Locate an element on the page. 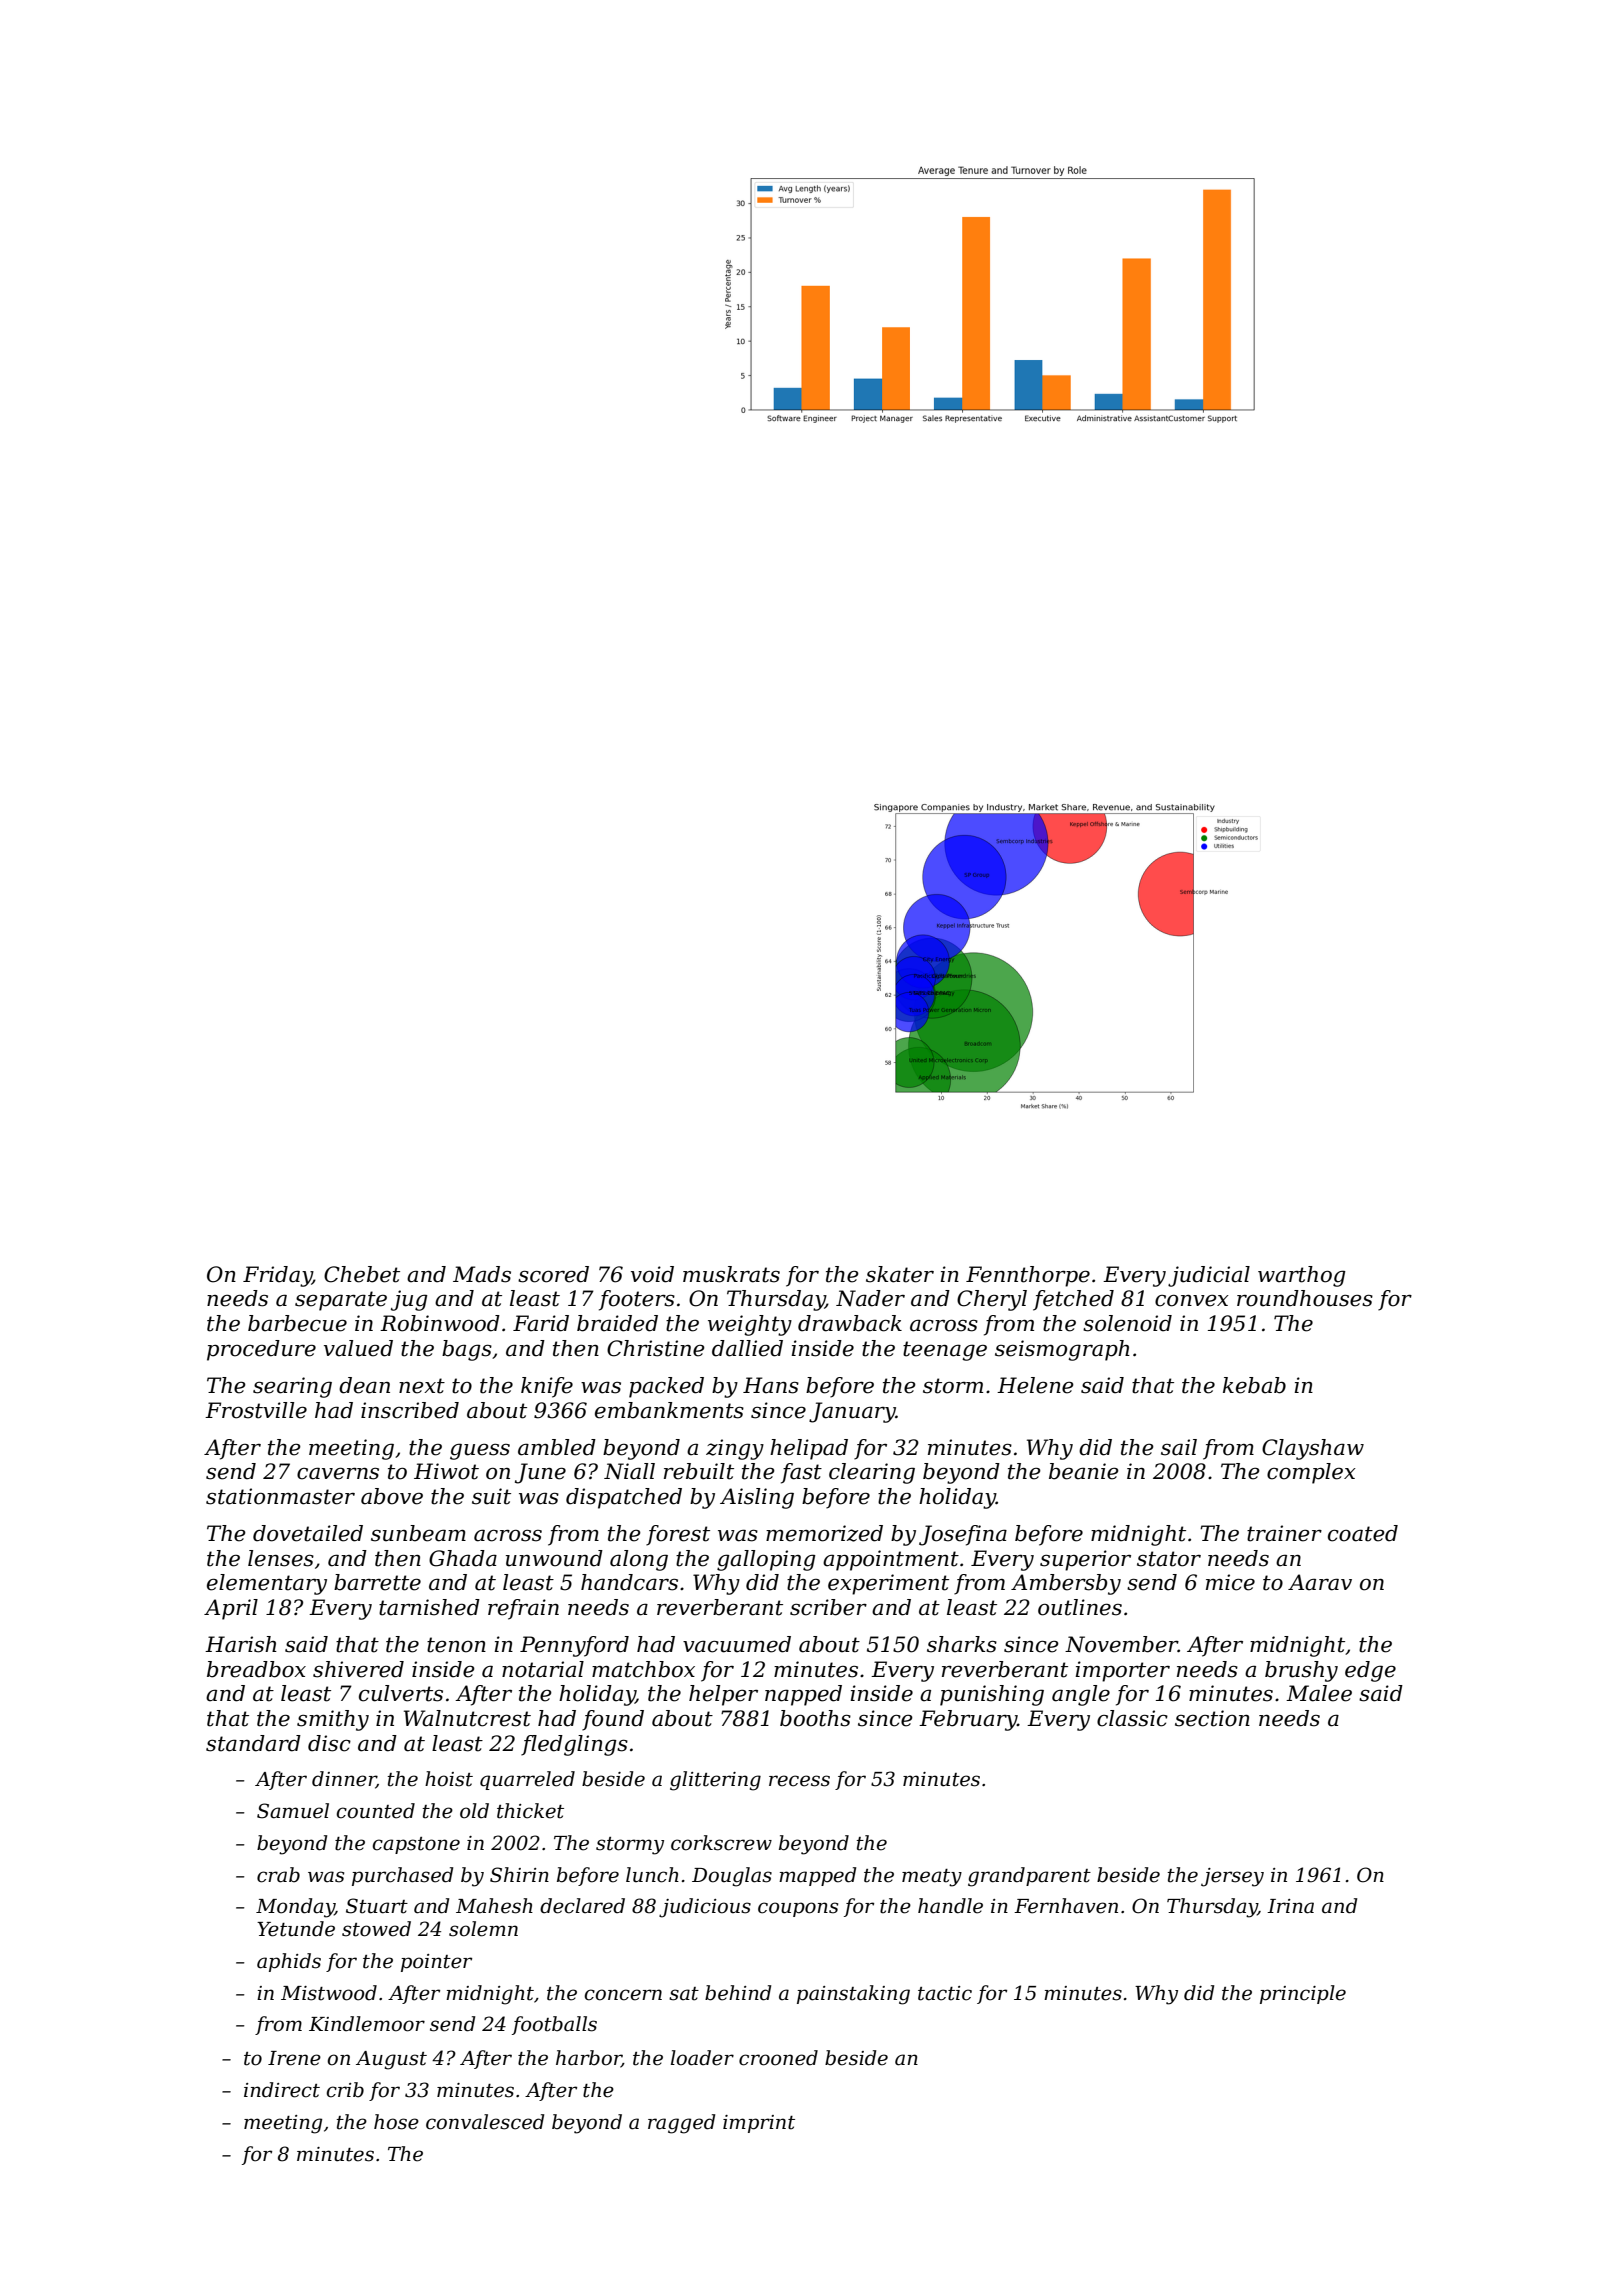 This image has height=2292, width=1620. sharks is located at coordinates (962, 1644).
